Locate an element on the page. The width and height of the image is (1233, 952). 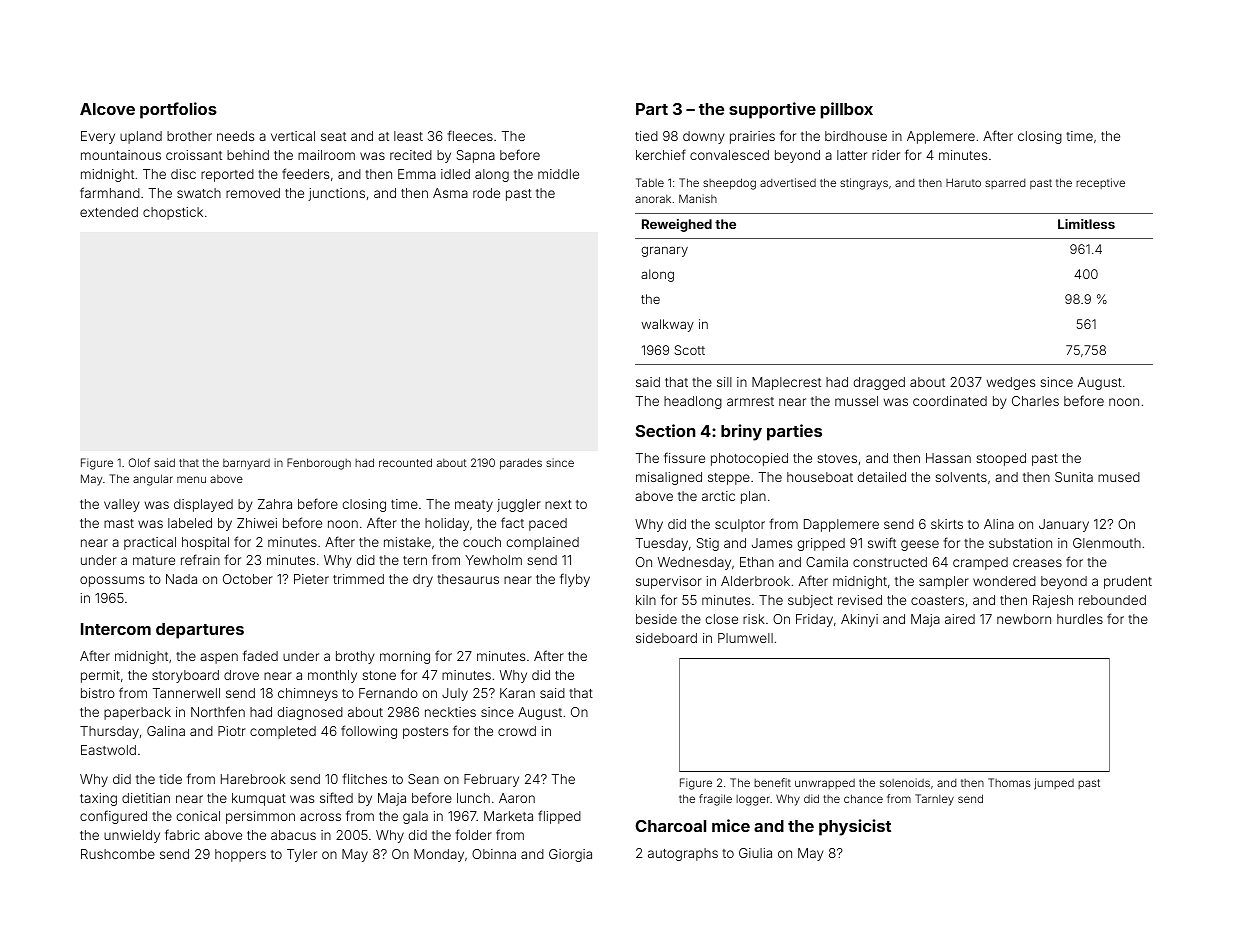
receptive is located at coordinates (1100, 183).
